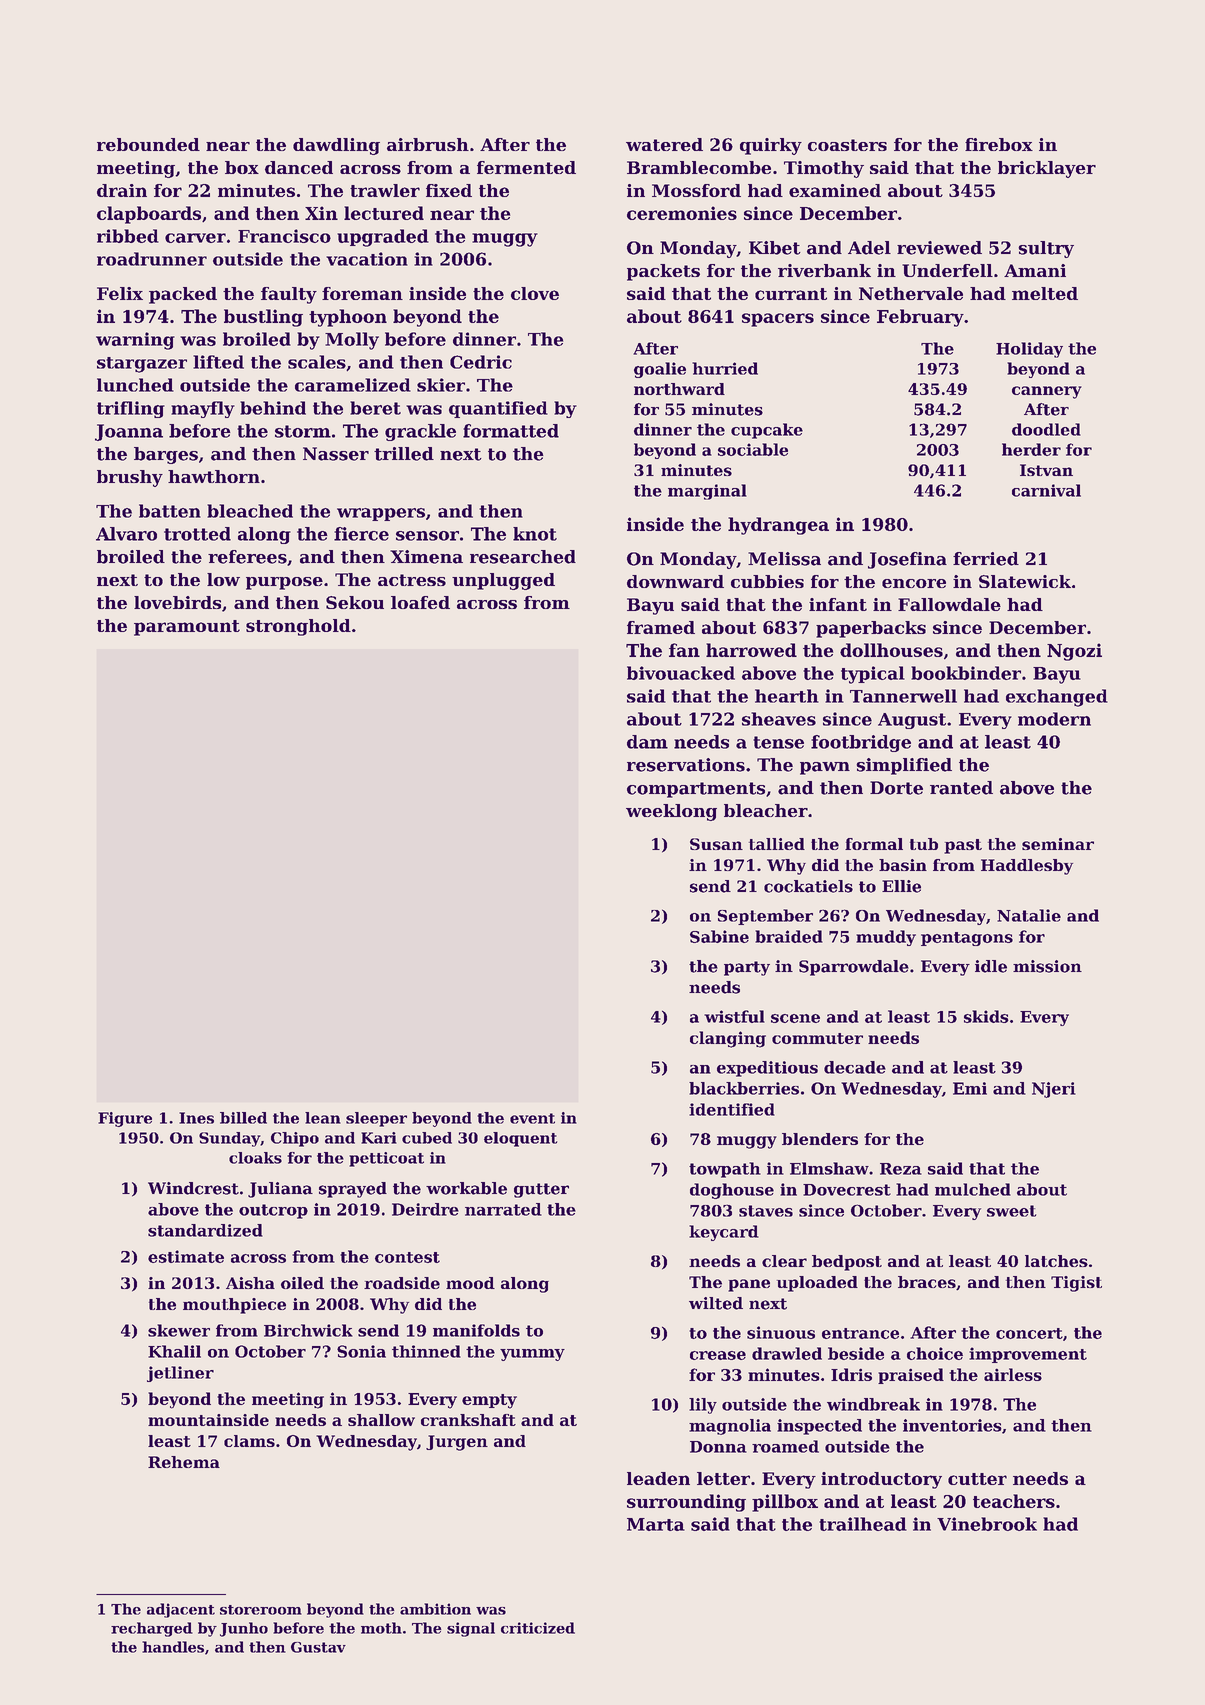 The image size is (1205, 1705). Describe the element at coordinates (381, 1420) in the page. I see `shallow` at that location.
